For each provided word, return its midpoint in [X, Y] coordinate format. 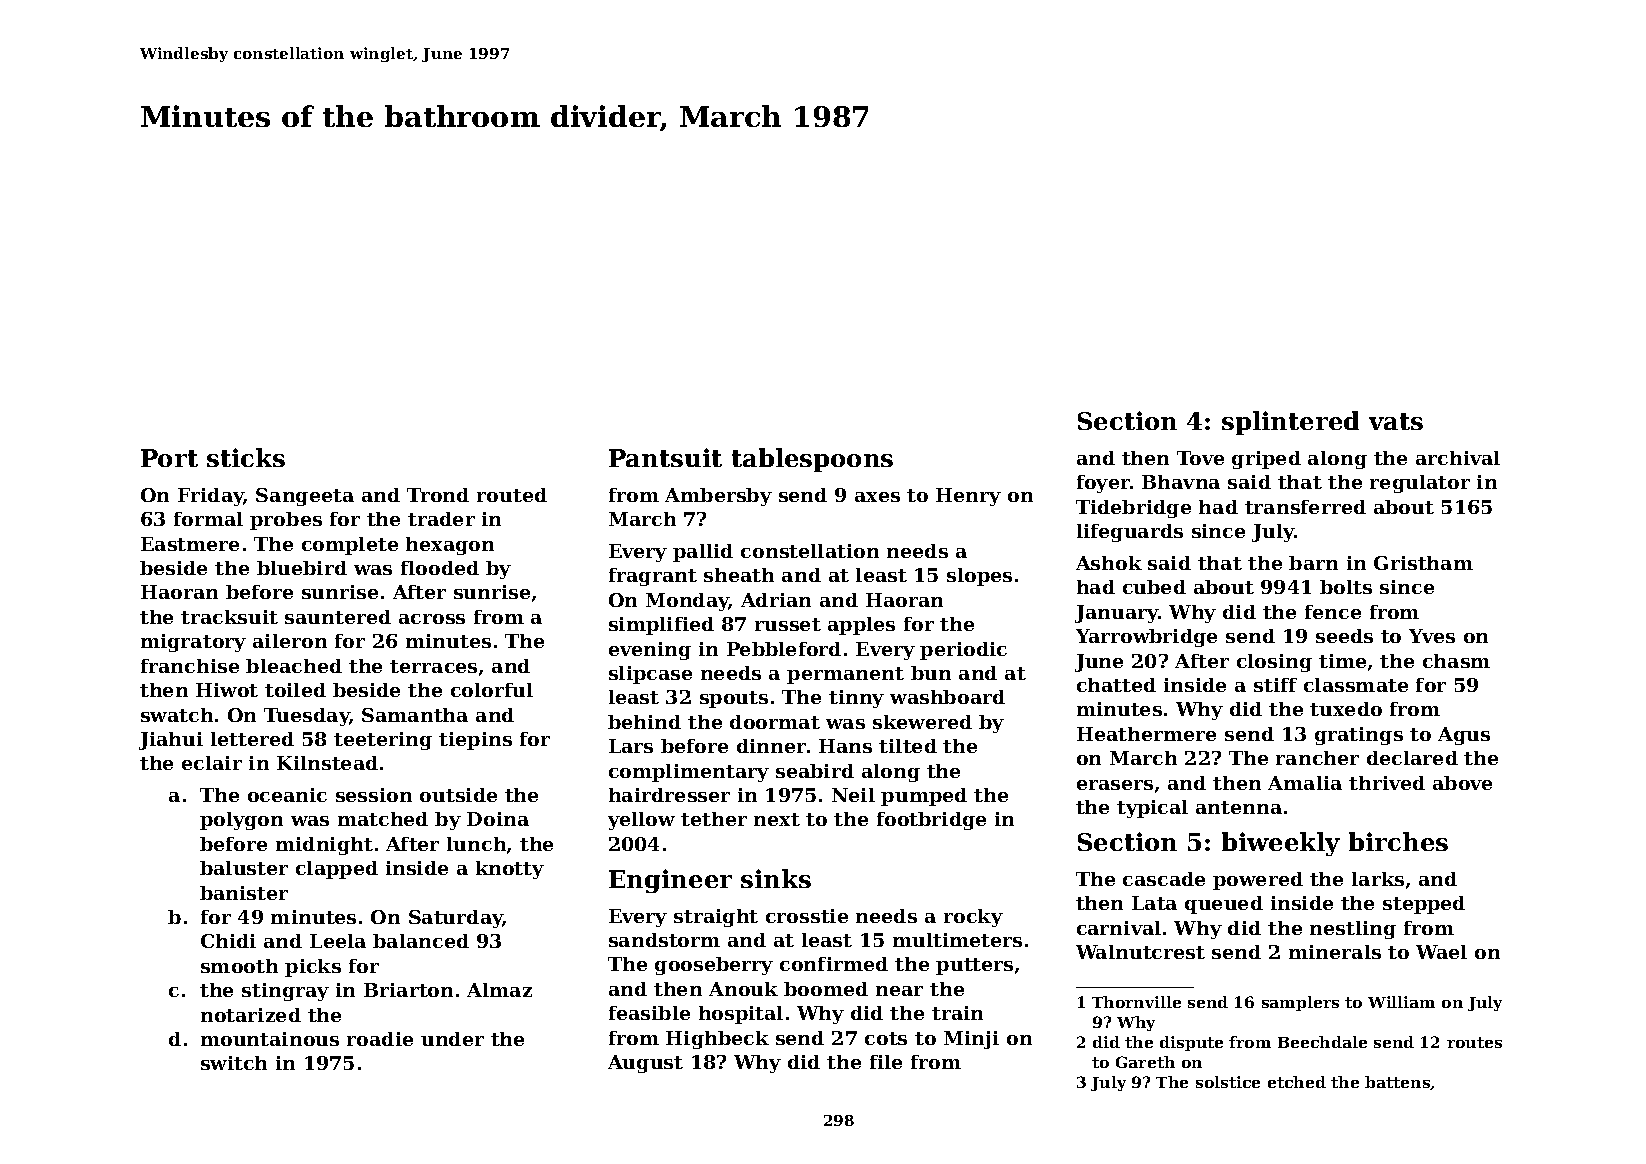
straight [716, 918]
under [452, 1039]
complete [350, 546]
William [1401, 1002]
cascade [1164, 879]
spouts [734, 699]
